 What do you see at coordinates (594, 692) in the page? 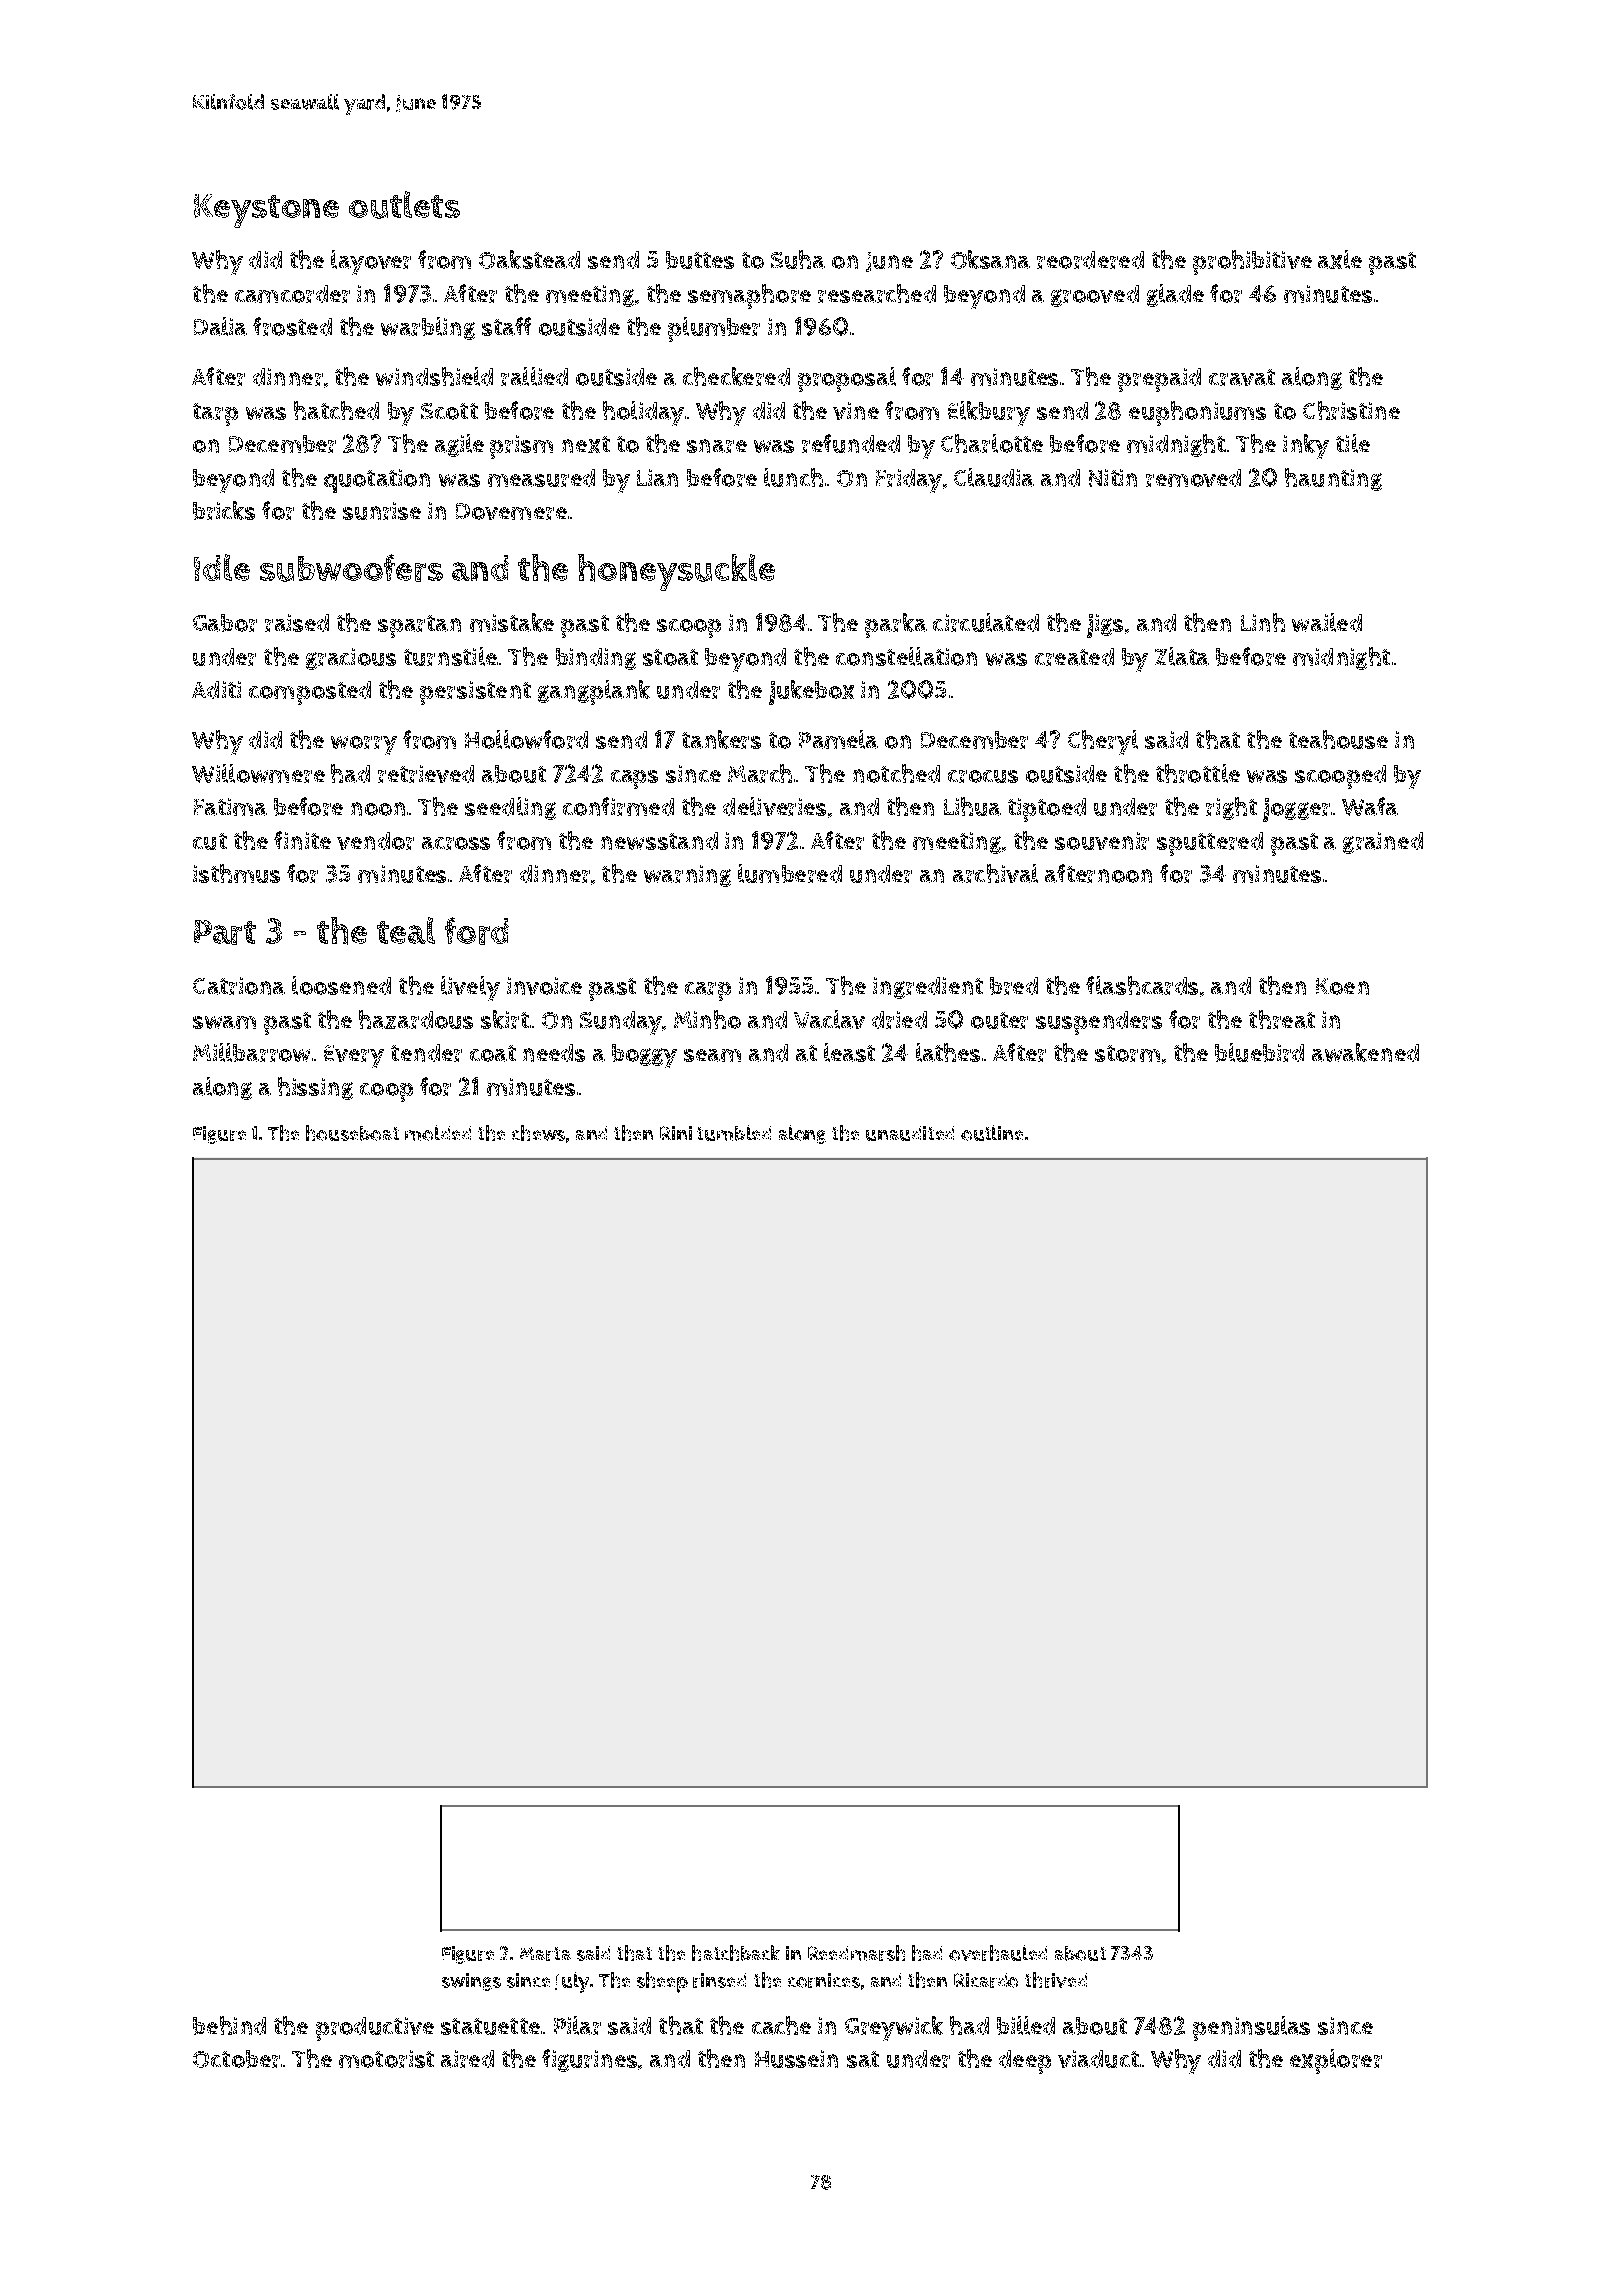
I see `gangplank` at bounding box center [594, 692].
